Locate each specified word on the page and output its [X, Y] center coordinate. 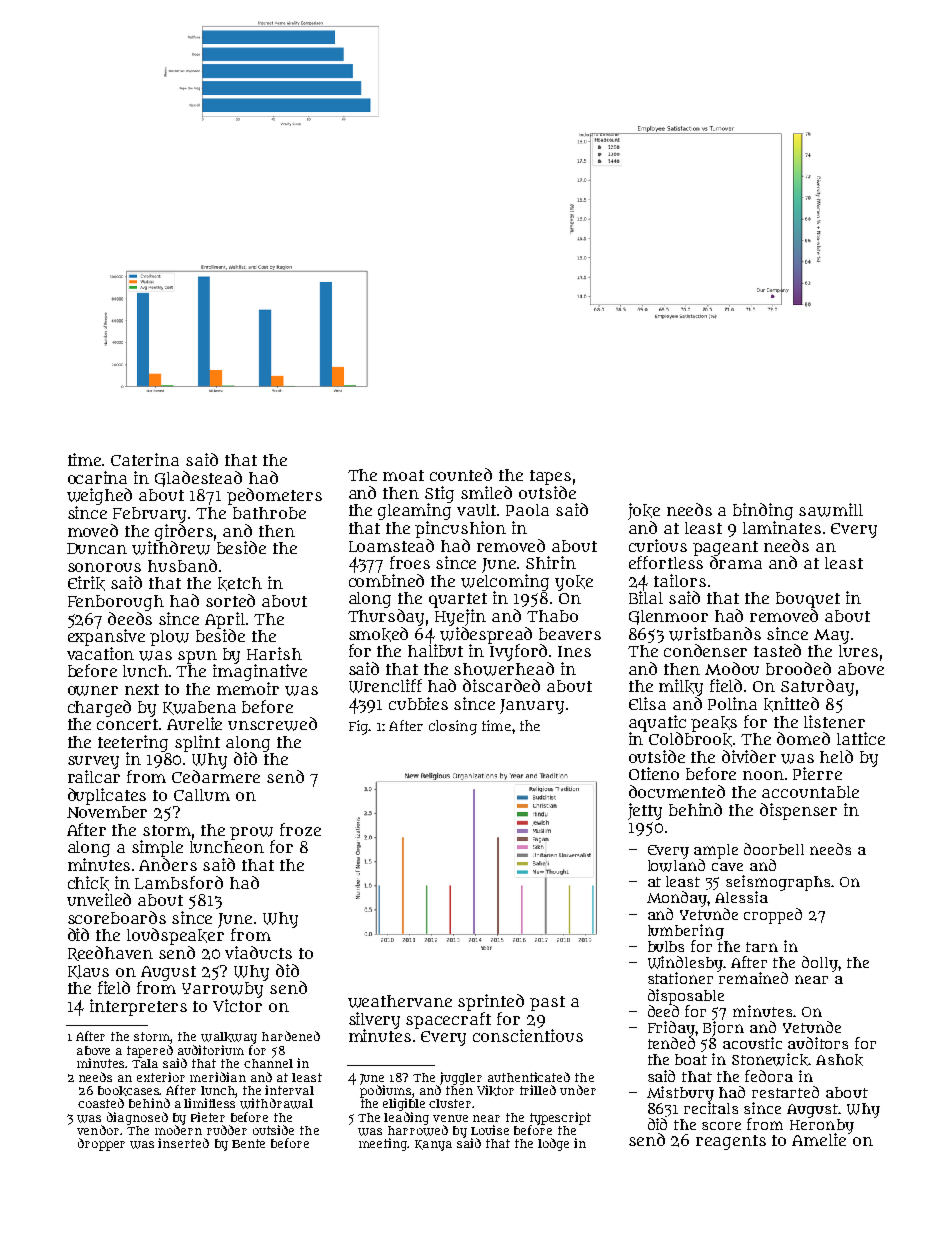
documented [677, 791]
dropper [101, 1144]
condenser [705, 650]
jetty [645, 811]
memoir [248, 688]
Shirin [551, 562]
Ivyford [518, 652]
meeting [383, 1144]
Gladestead [198, 479]
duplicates [107, 796]
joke [644, 511]
